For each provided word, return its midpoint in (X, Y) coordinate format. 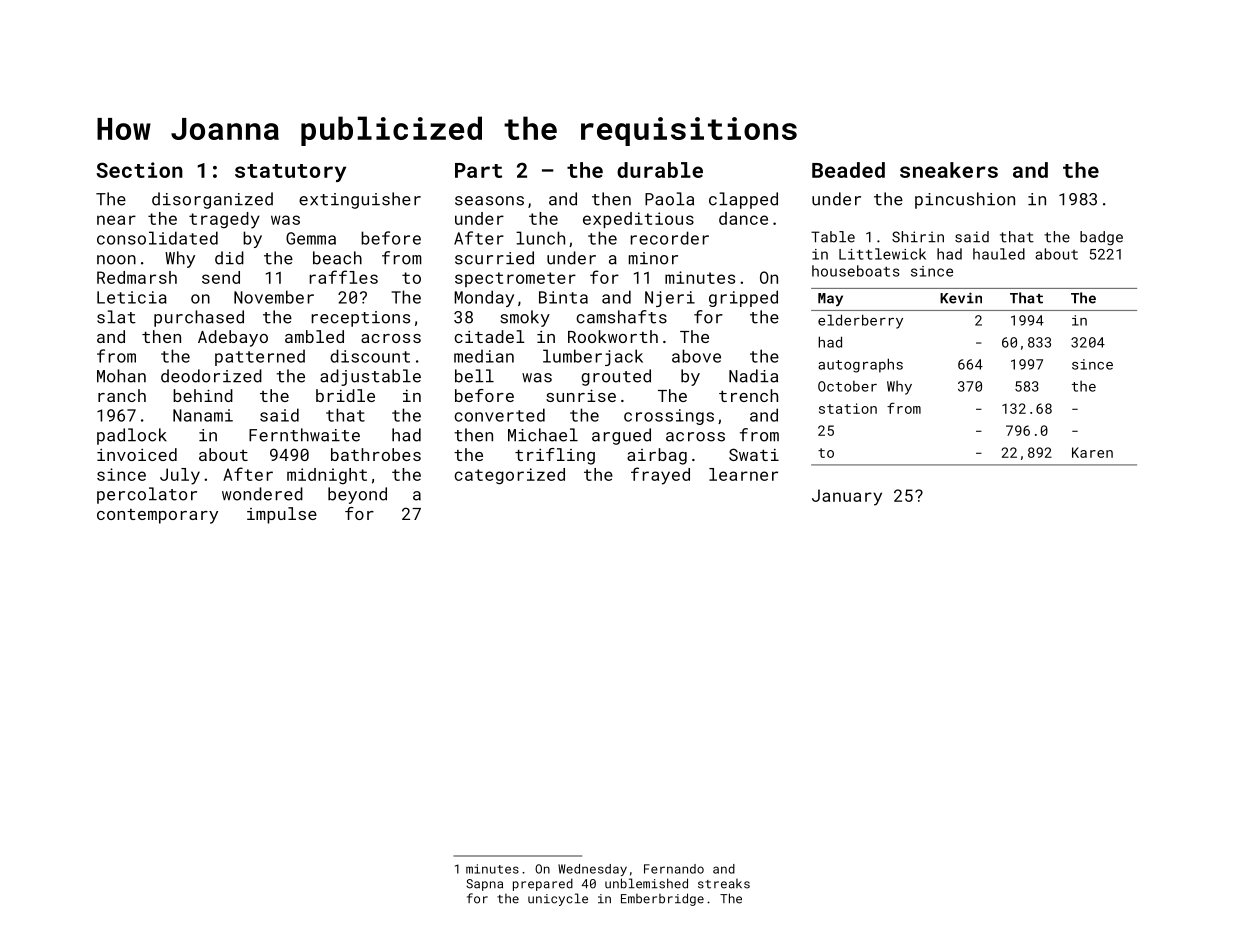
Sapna (484, 885)
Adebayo (233, 338)
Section (139, 170)
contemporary (157, 516)
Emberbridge (662, 899)
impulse (282, 515)
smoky (525, 318)
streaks (724, 884)
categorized (509, 476)
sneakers (949, 170)
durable (660, 170)
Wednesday (592, 870)
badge (1101, 238)
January (847, 497)
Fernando (674, 869)
